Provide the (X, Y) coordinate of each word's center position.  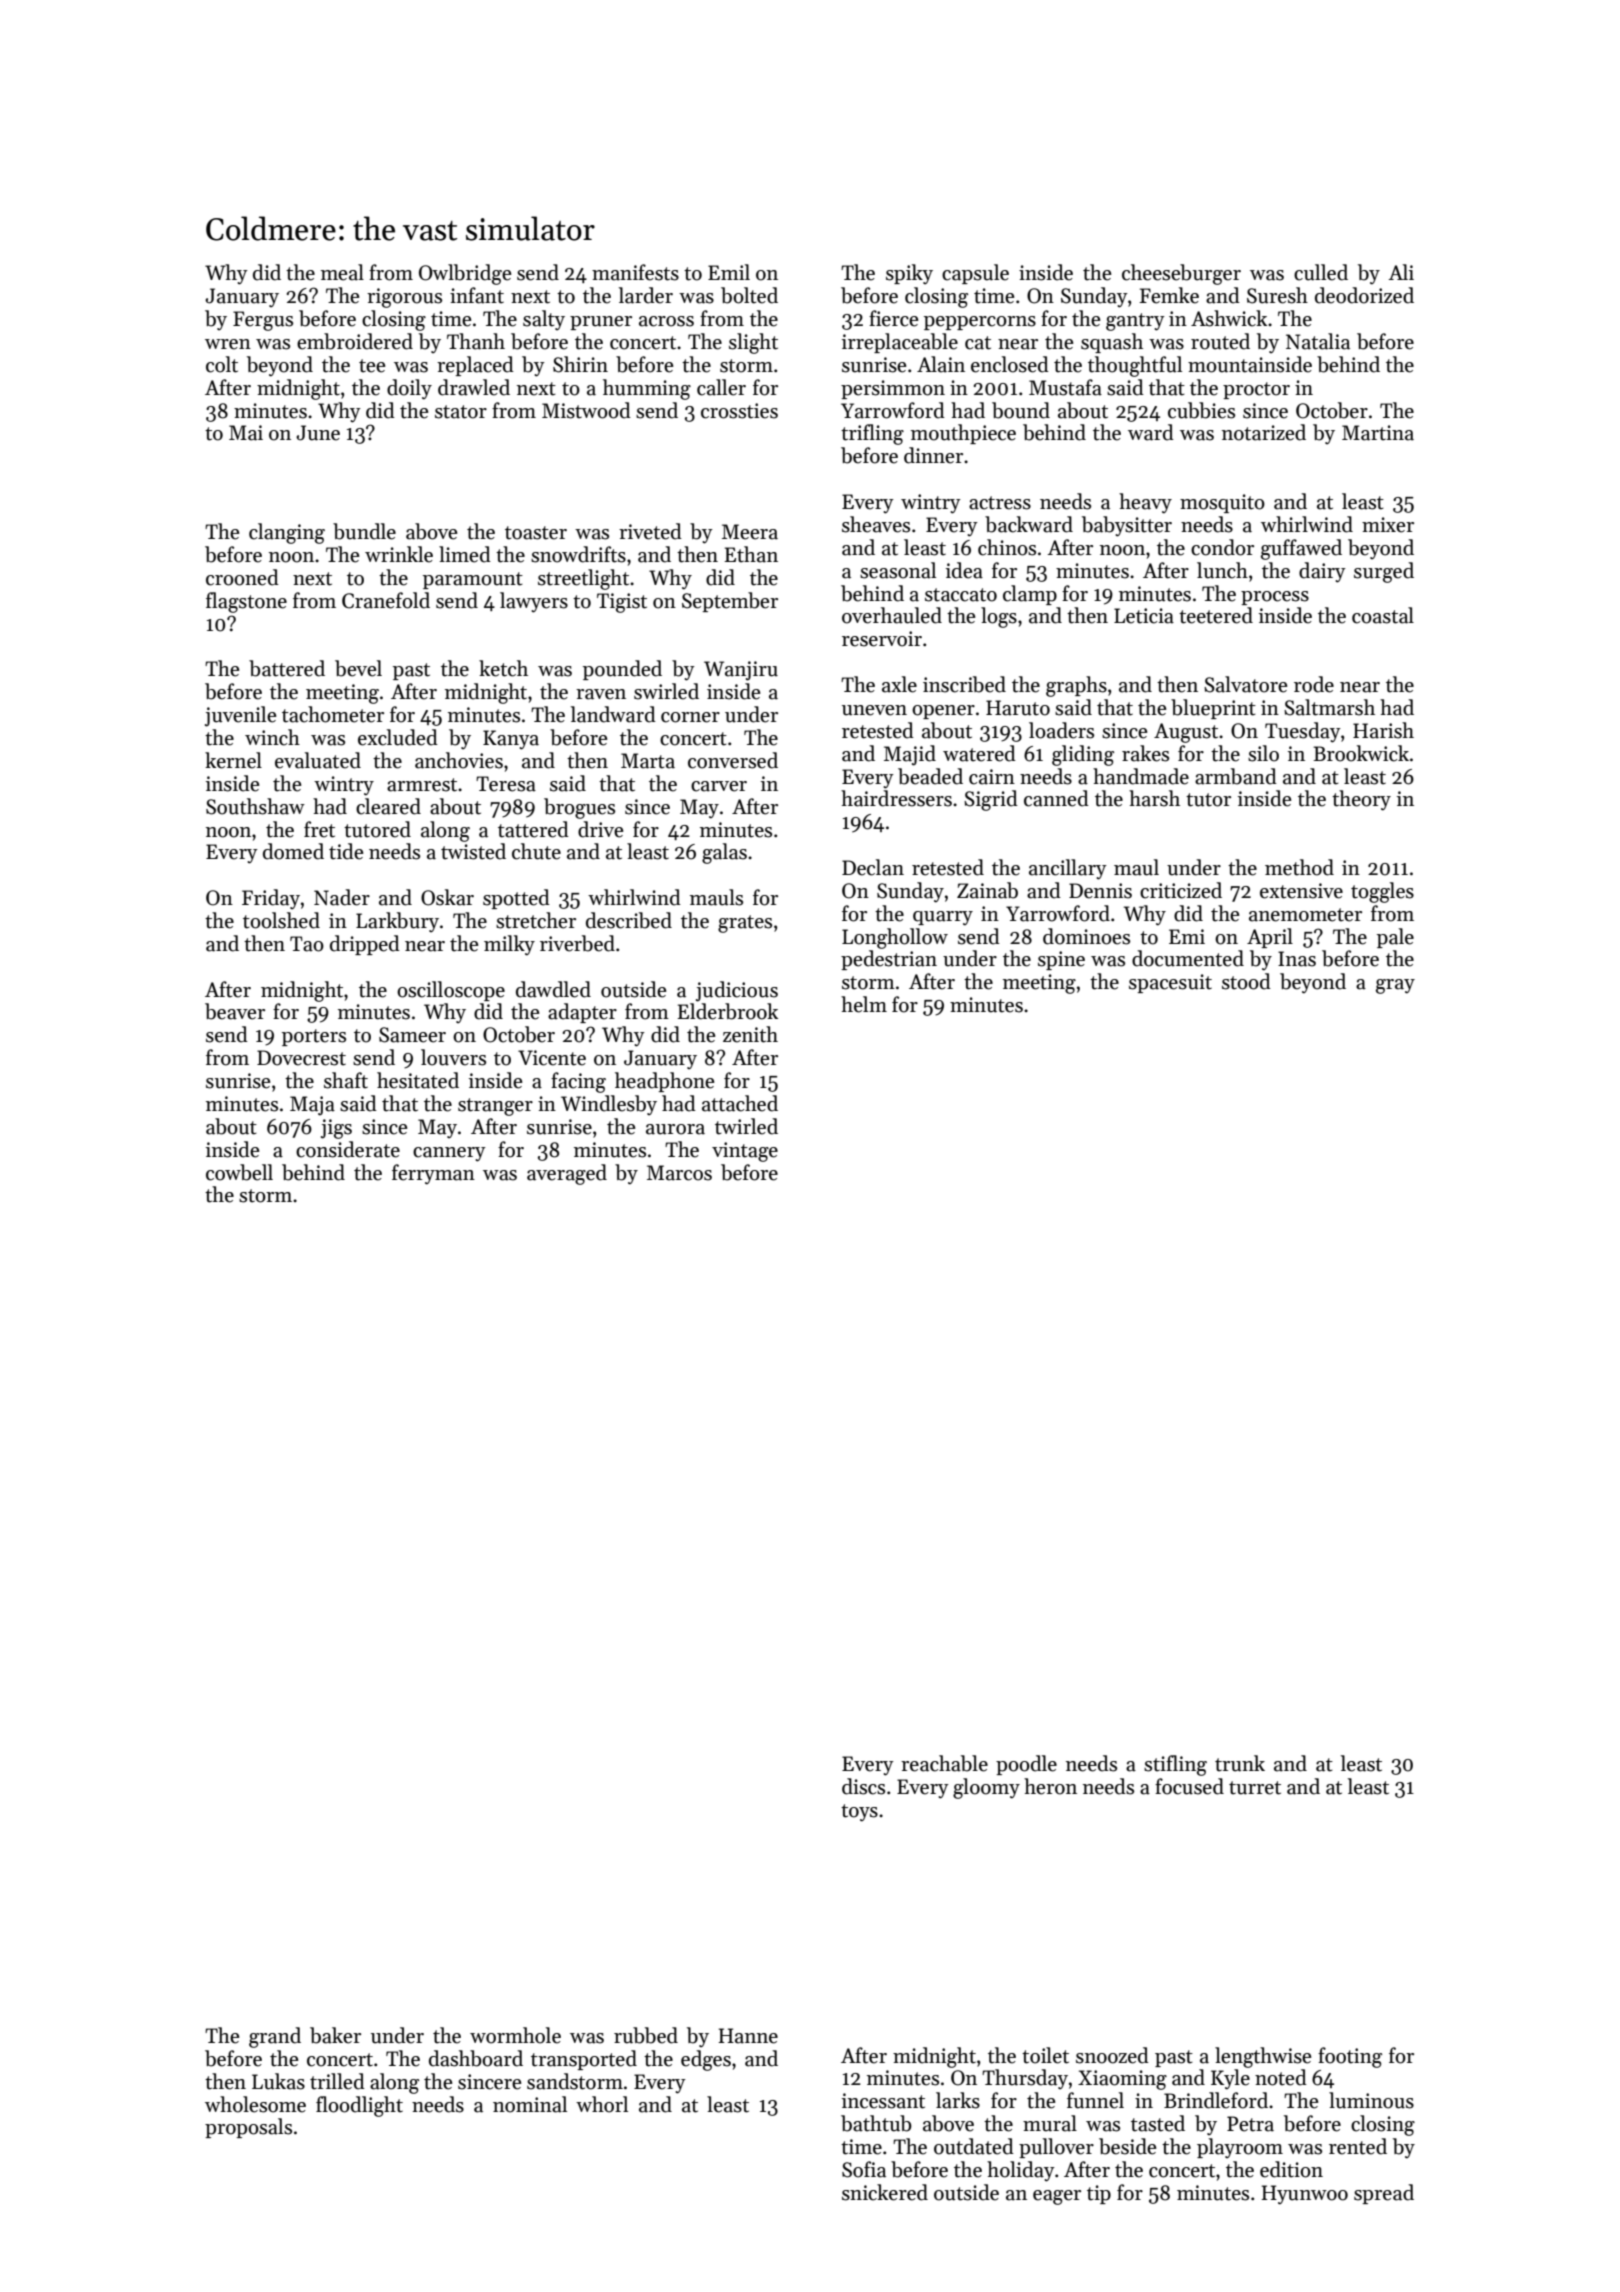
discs (863, 1786)
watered (979, 753)
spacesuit (1170, 983)
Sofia (864, 2169)
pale (1395, 938)
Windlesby (609, 1105)
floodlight (359, 2106)
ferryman (433, 1174)
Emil (729, 272)
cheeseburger (1181, 274)
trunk (1240, 1763)
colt (222, 364)
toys (859, 1813)
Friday (271, 899)
